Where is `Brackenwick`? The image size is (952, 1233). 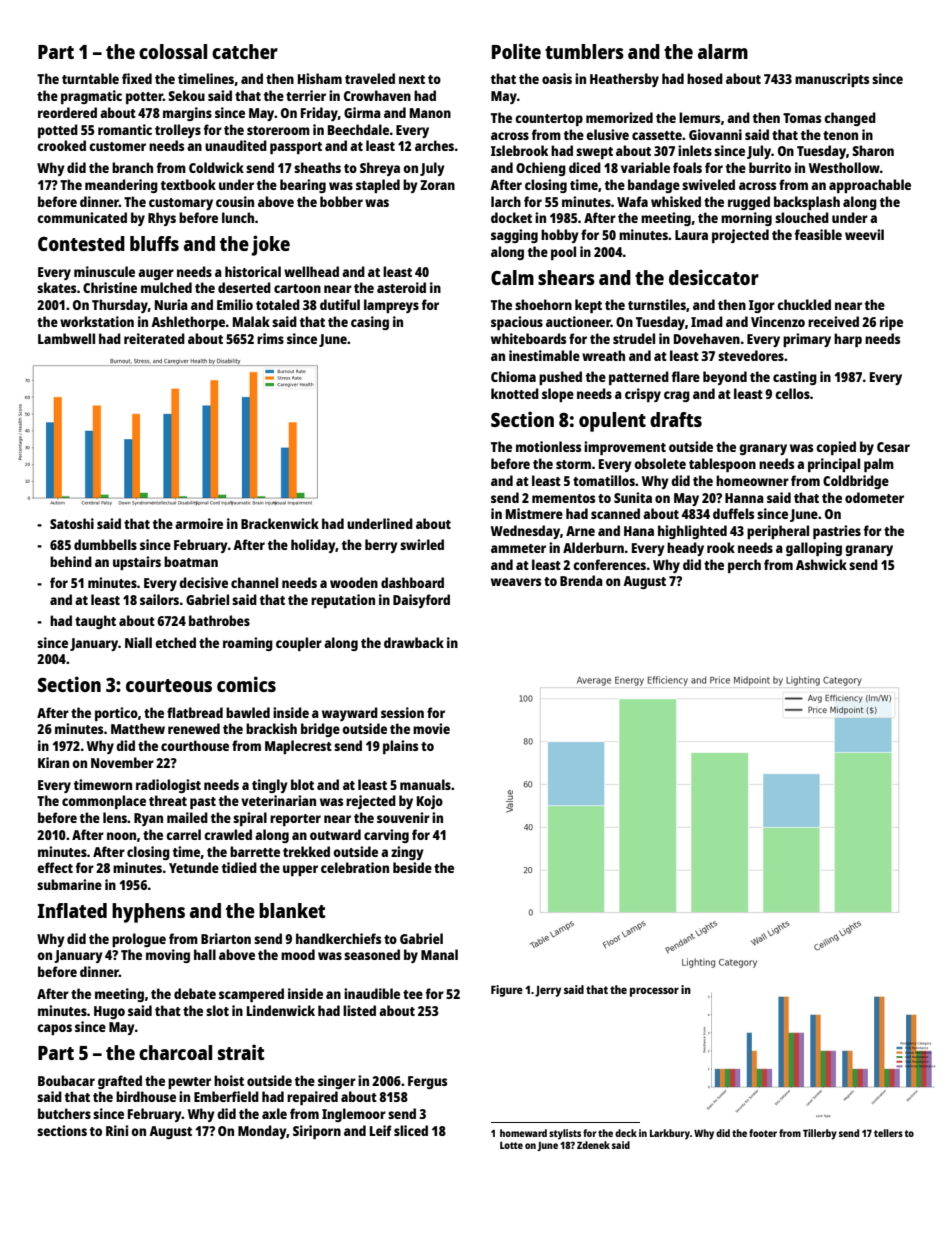
Brackenwick is located at coordinates (280, 523).
